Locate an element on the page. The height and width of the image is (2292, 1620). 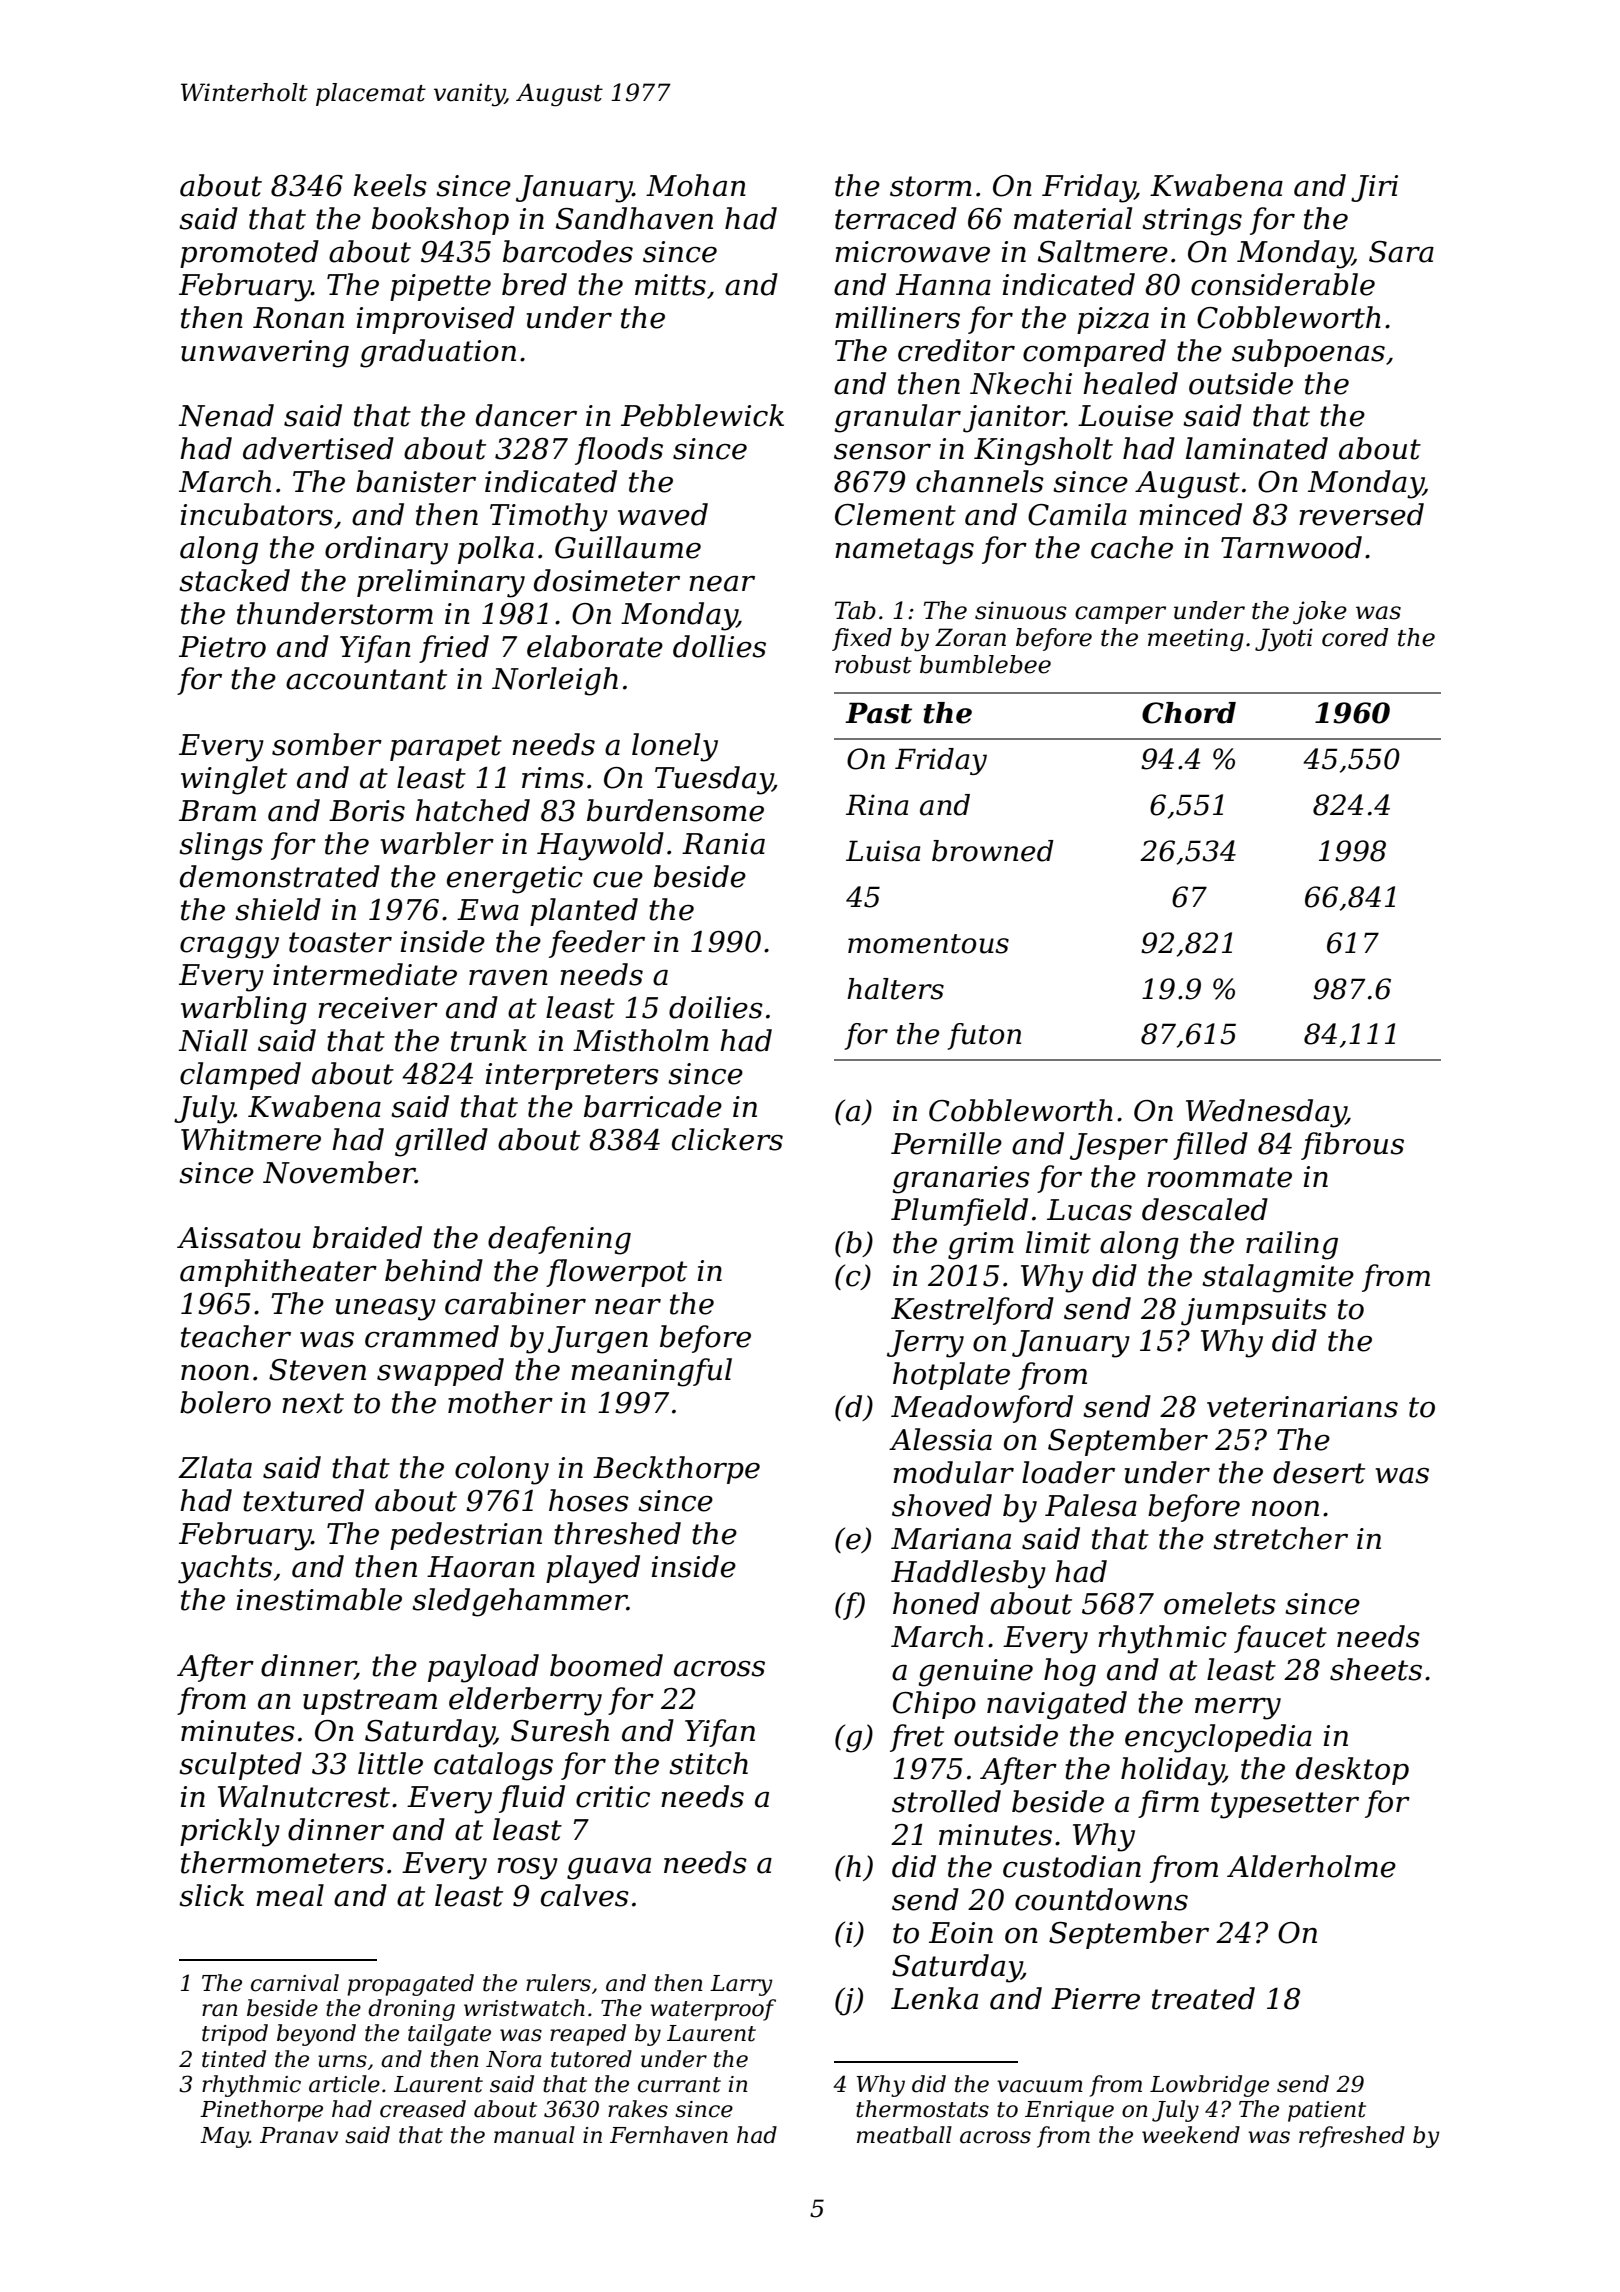
reversed is located at coordinates (1361, 514).
